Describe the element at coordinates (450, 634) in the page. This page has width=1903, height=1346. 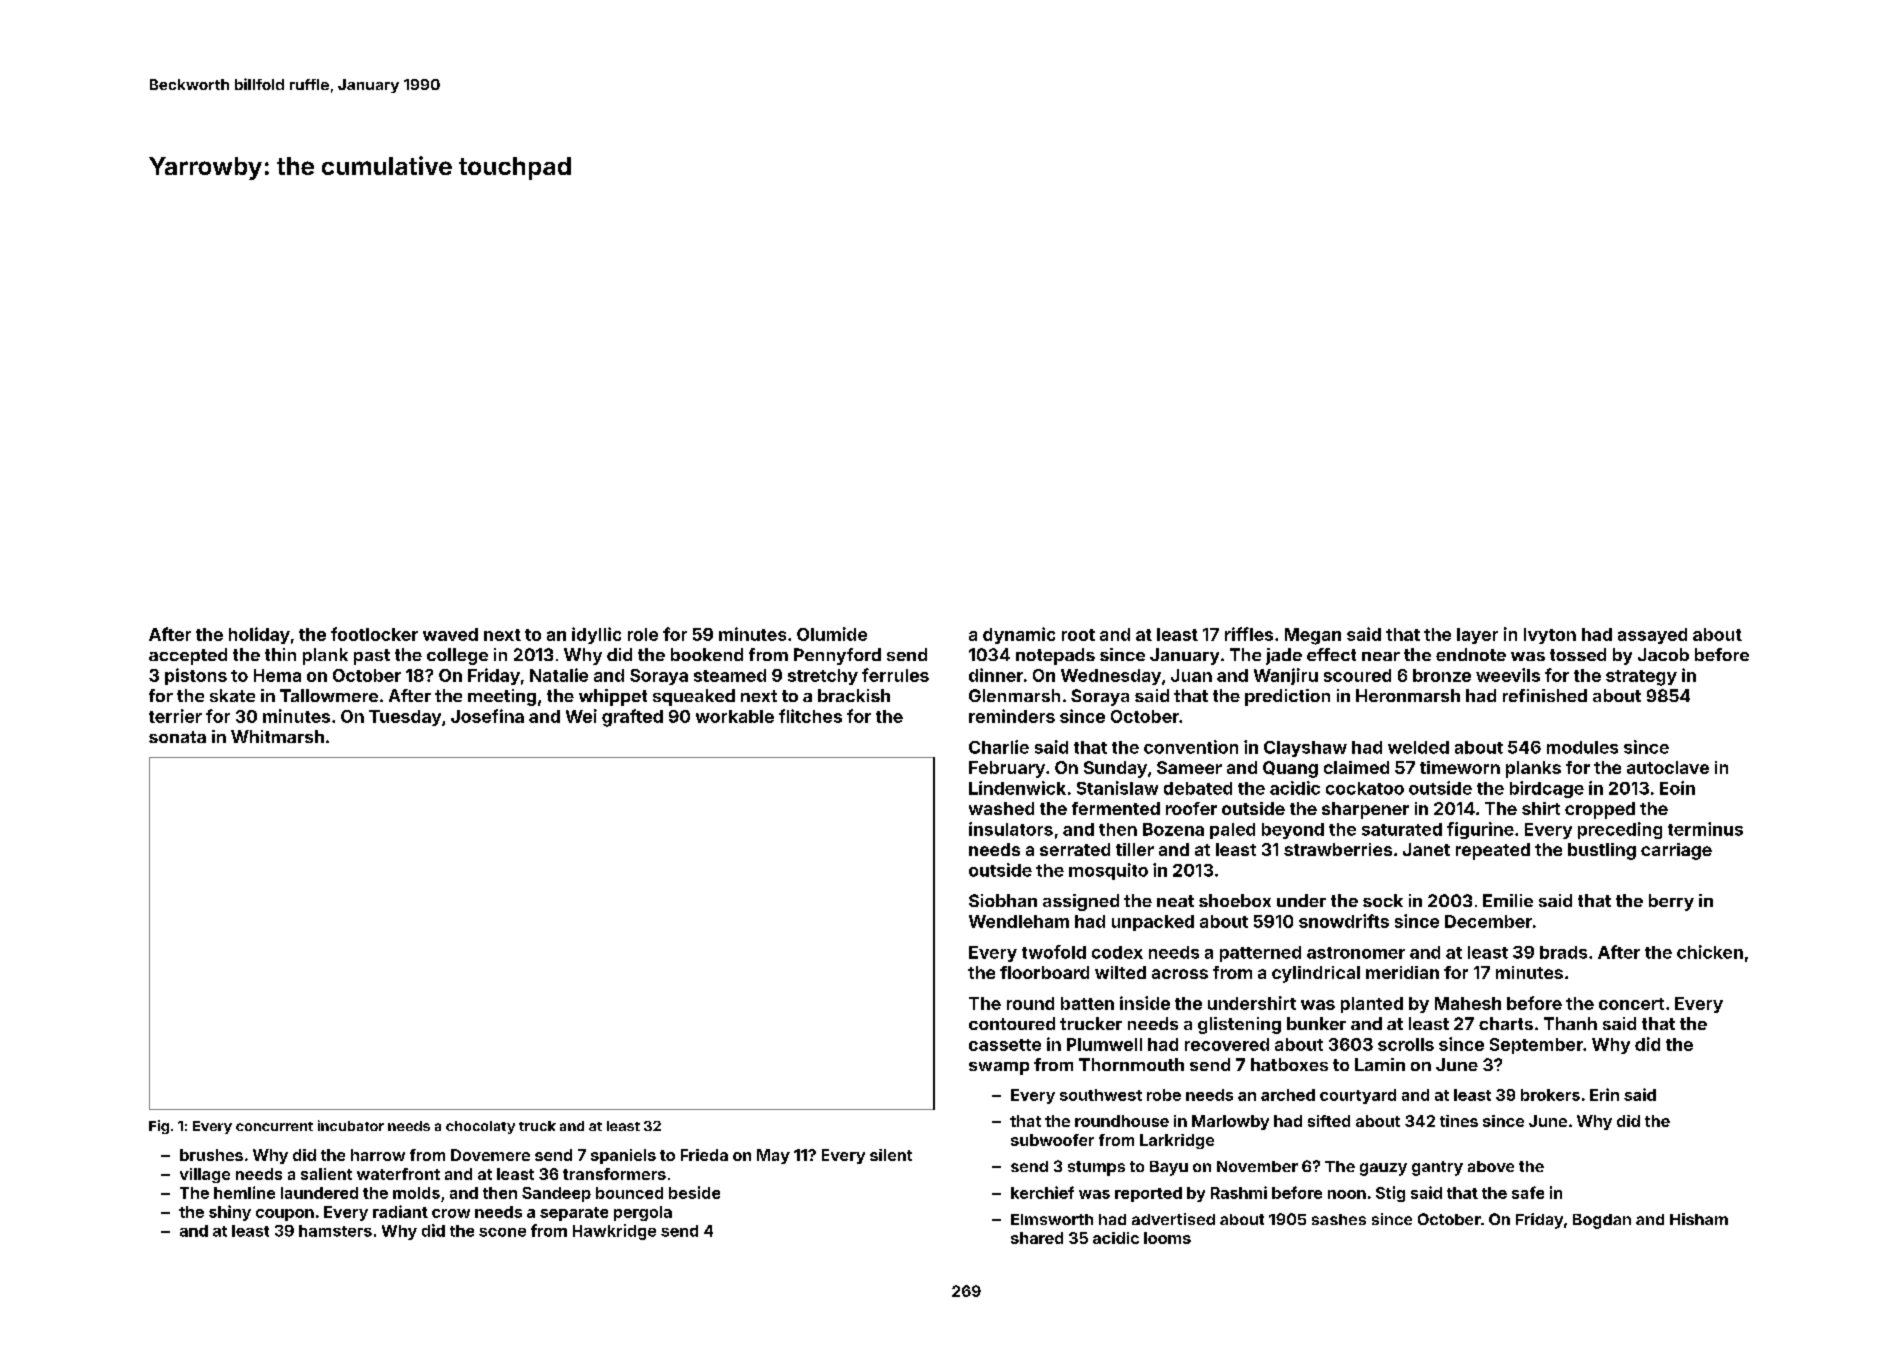
I see `waved` at that location.
